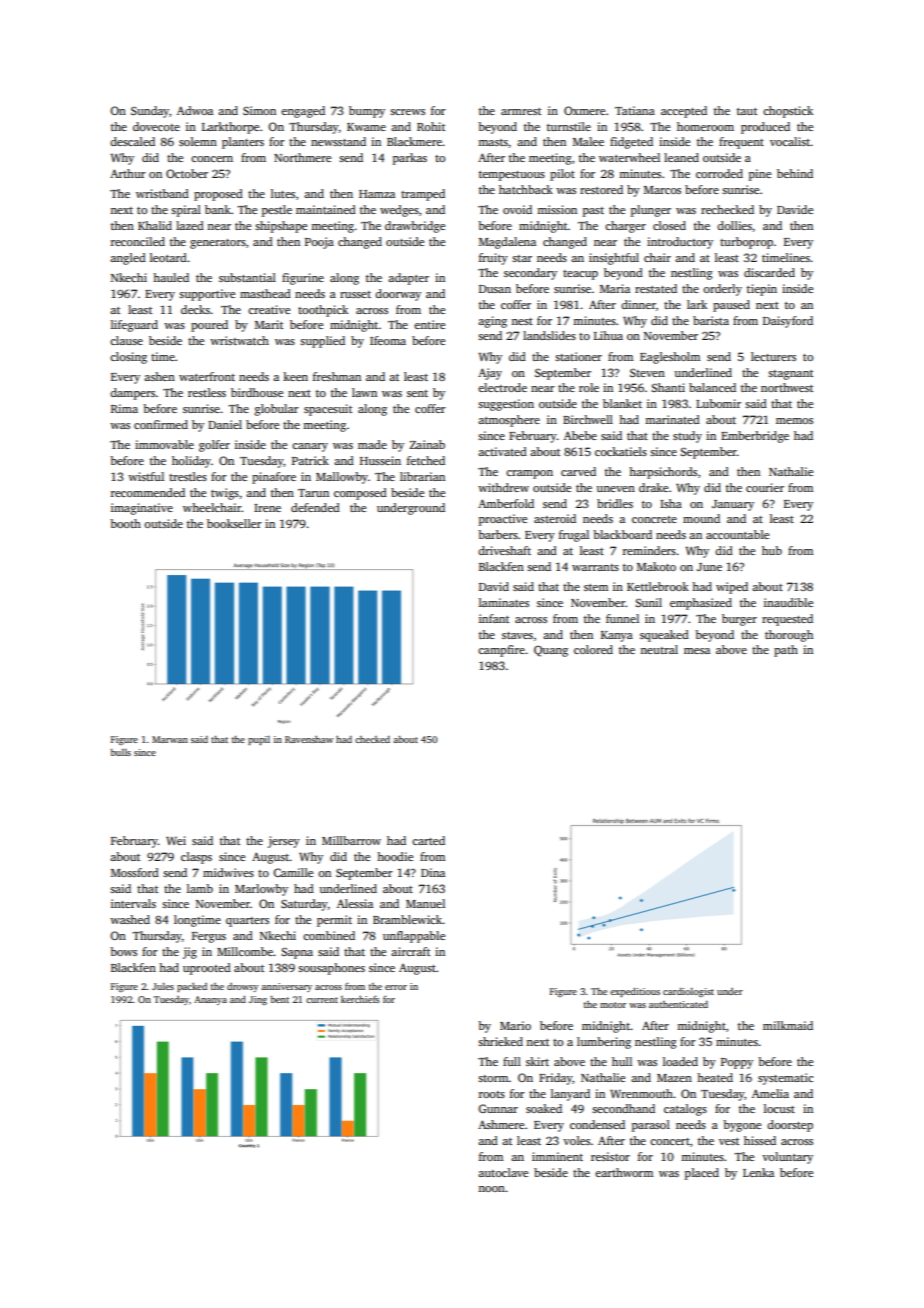 The width and height of the document is (924, 1308). I want to click on Millcombe, so click(245, 951).
